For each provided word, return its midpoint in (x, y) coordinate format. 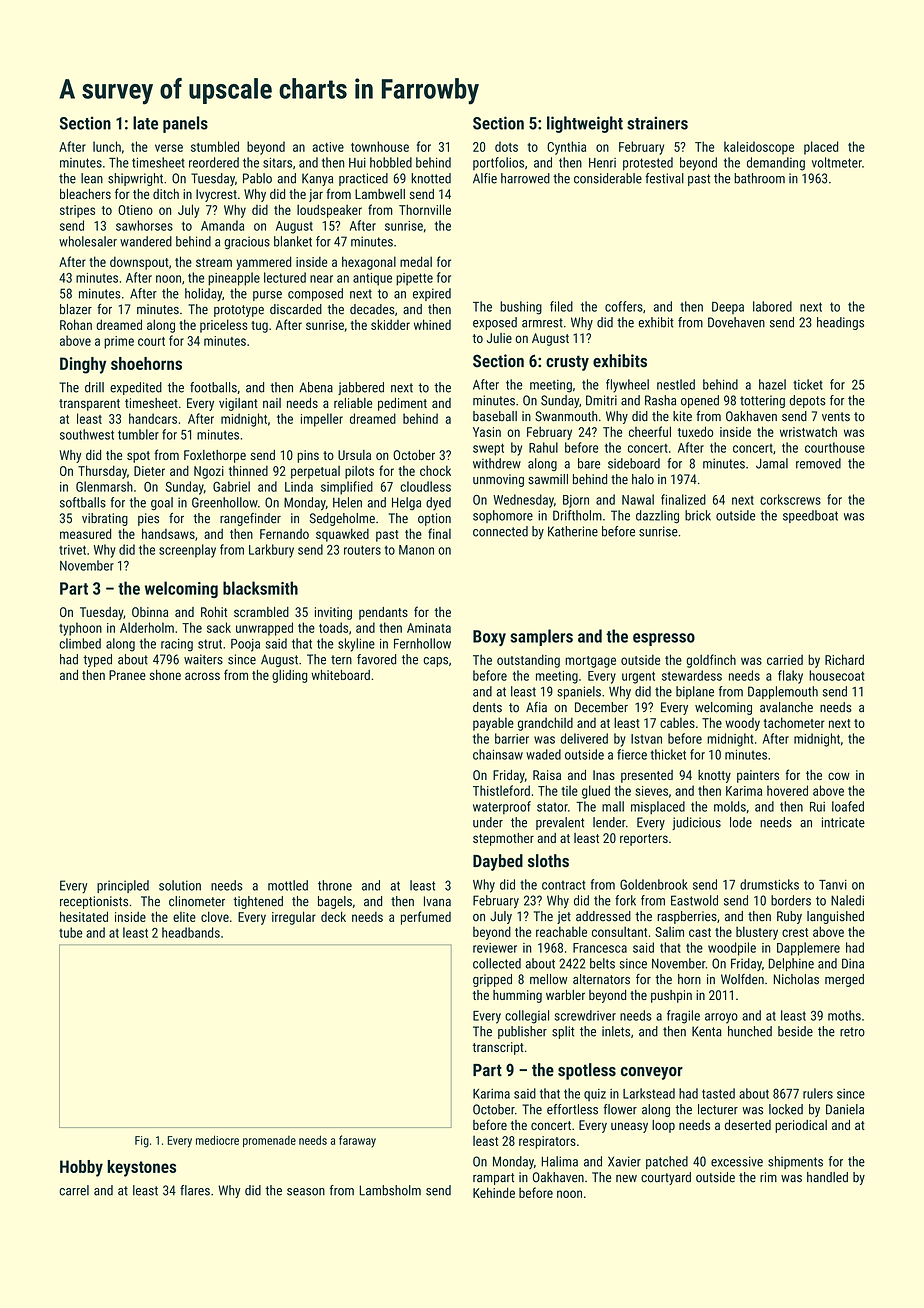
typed (97, 660)
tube (71, 932)
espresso (664, 639)
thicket (668, 754)
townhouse (380, 146)
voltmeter (837, 162)
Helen (347, 502)
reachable (561, 931)
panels (185, 124)
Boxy (489, 638)
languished (835, 917)
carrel (74, 1190)
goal (162, 504)
